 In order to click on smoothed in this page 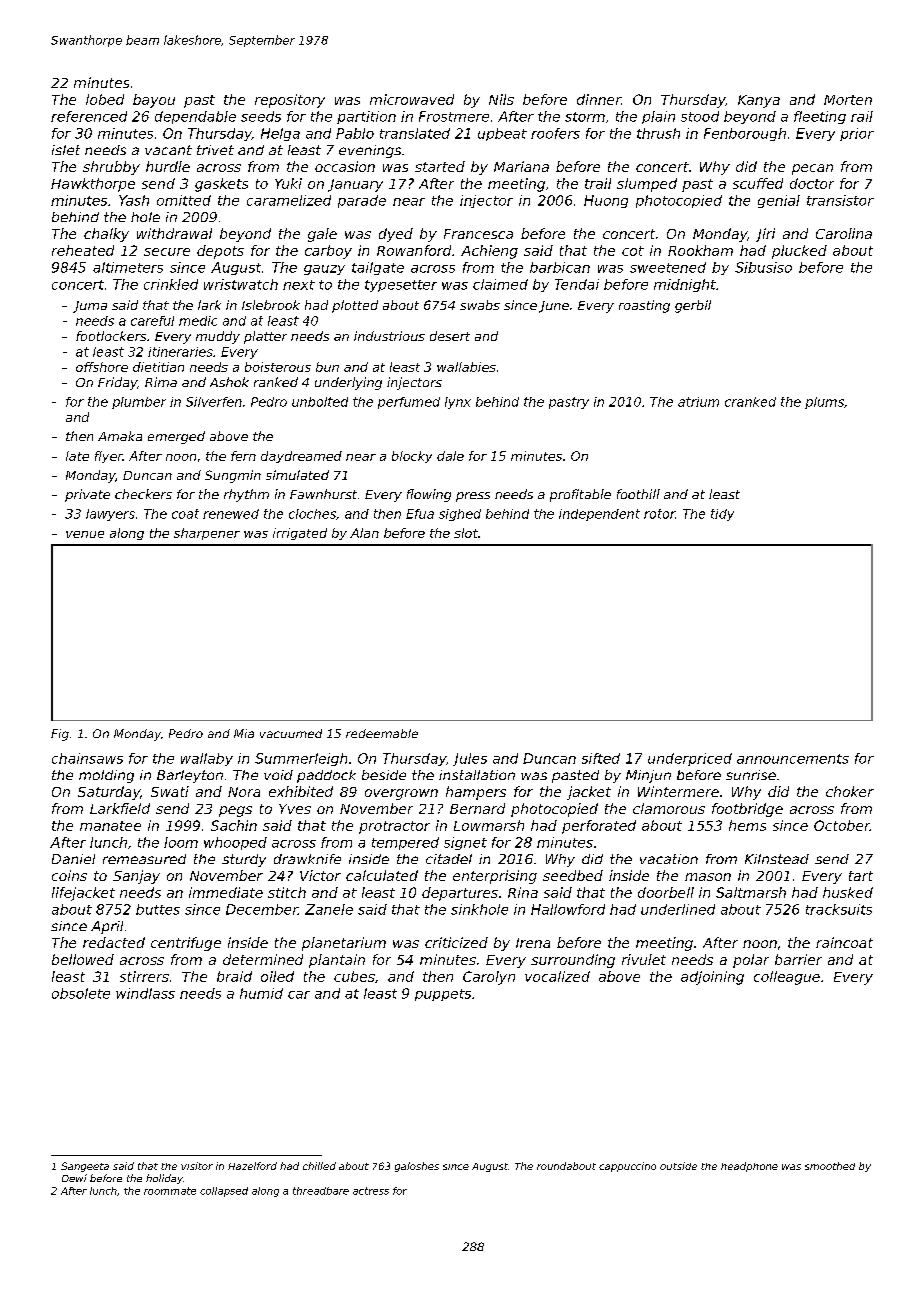, I will do `click(830, 1166)`.
